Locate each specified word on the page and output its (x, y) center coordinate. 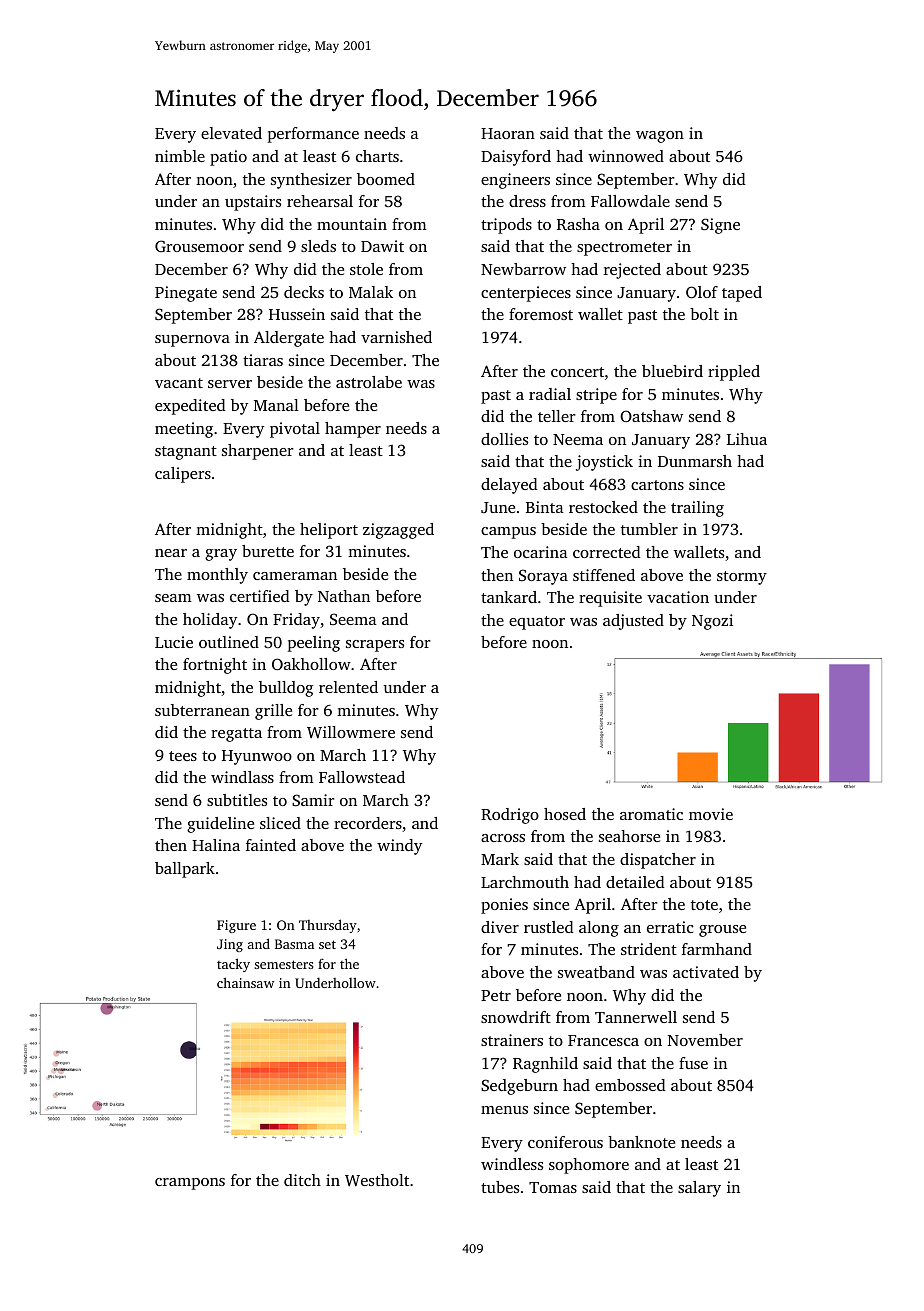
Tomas (553, 1187)
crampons (190, 1184)
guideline (220, 825)
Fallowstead (362, 777)
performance (313, 135)
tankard (509, 597)
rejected (632, 271)
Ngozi (712, 622)
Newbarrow (523, 269)
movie (711, 814)
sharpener (258, 452)
